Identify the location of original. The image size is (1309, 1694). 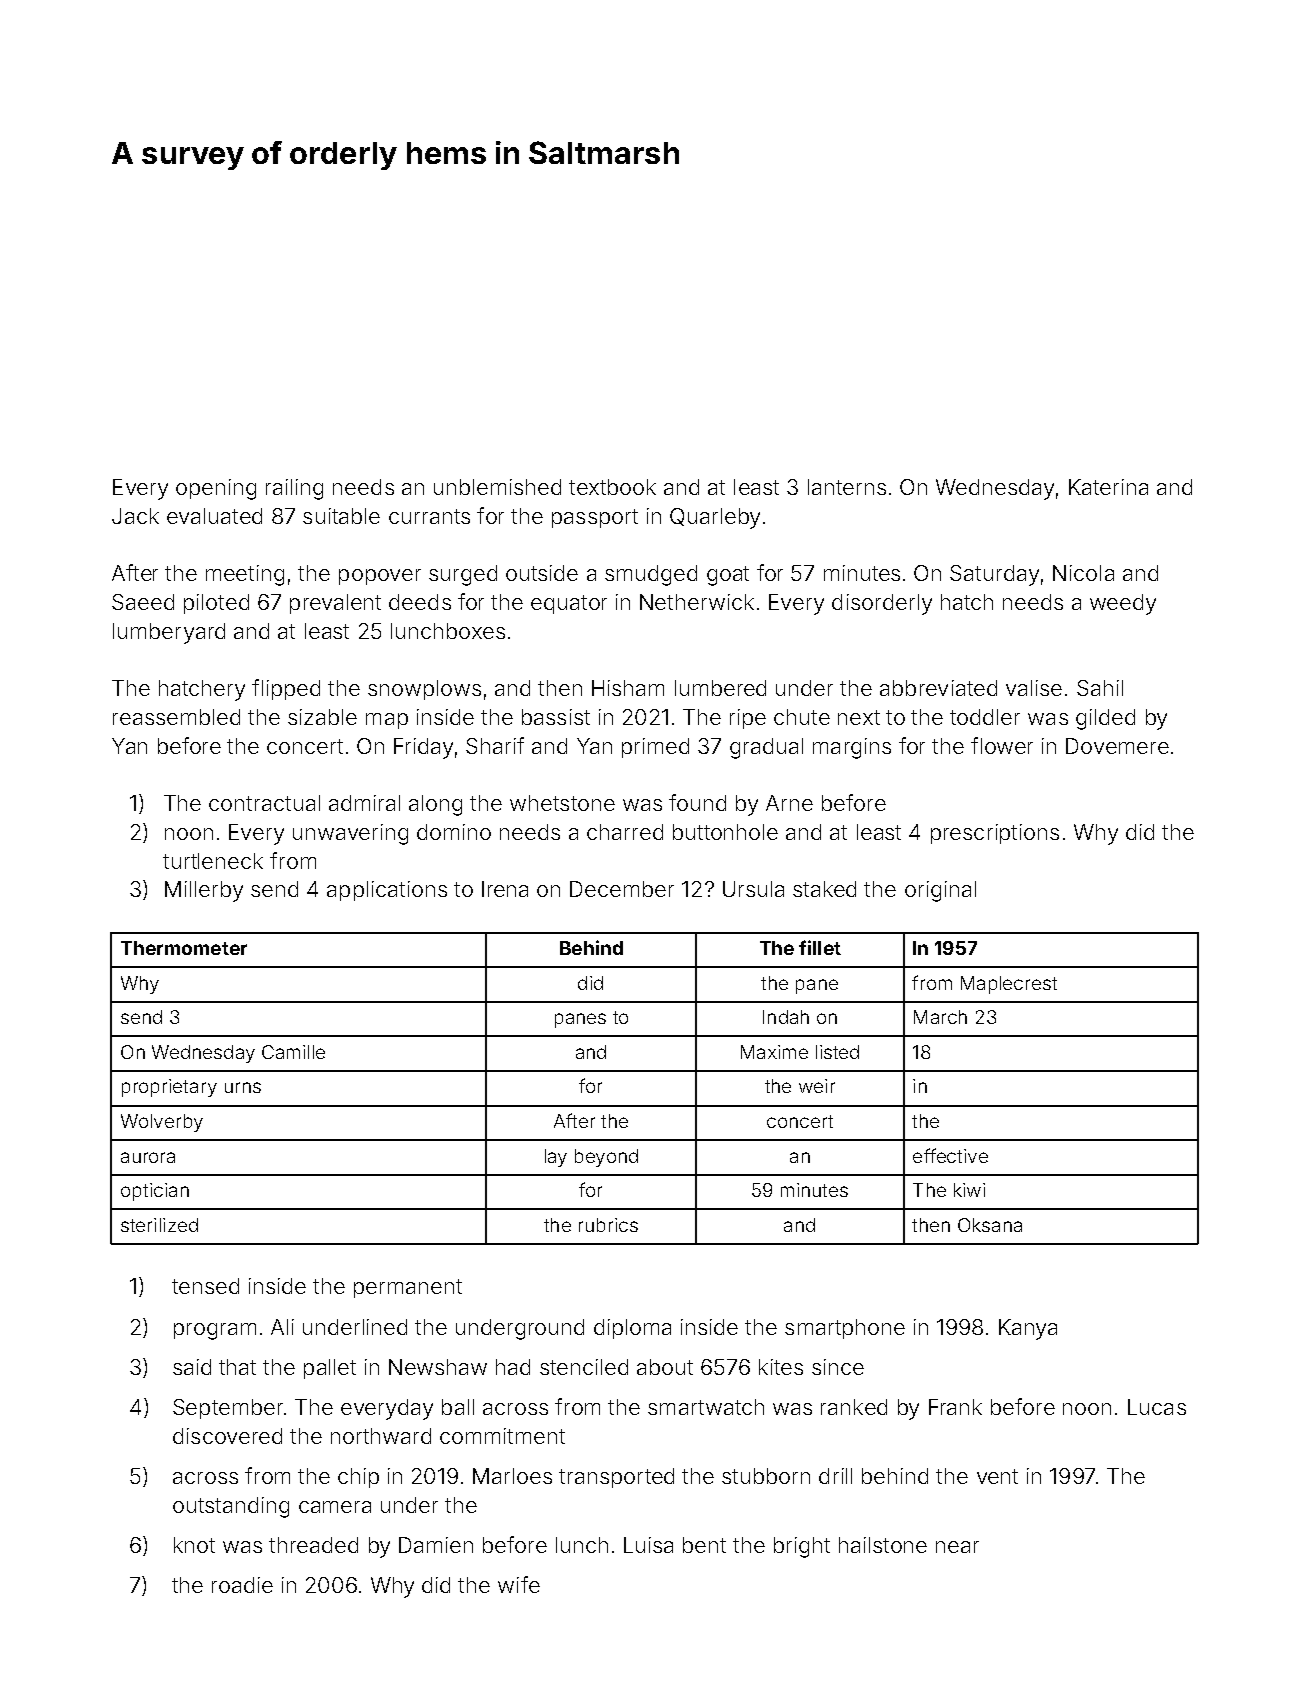
(940, 891).
